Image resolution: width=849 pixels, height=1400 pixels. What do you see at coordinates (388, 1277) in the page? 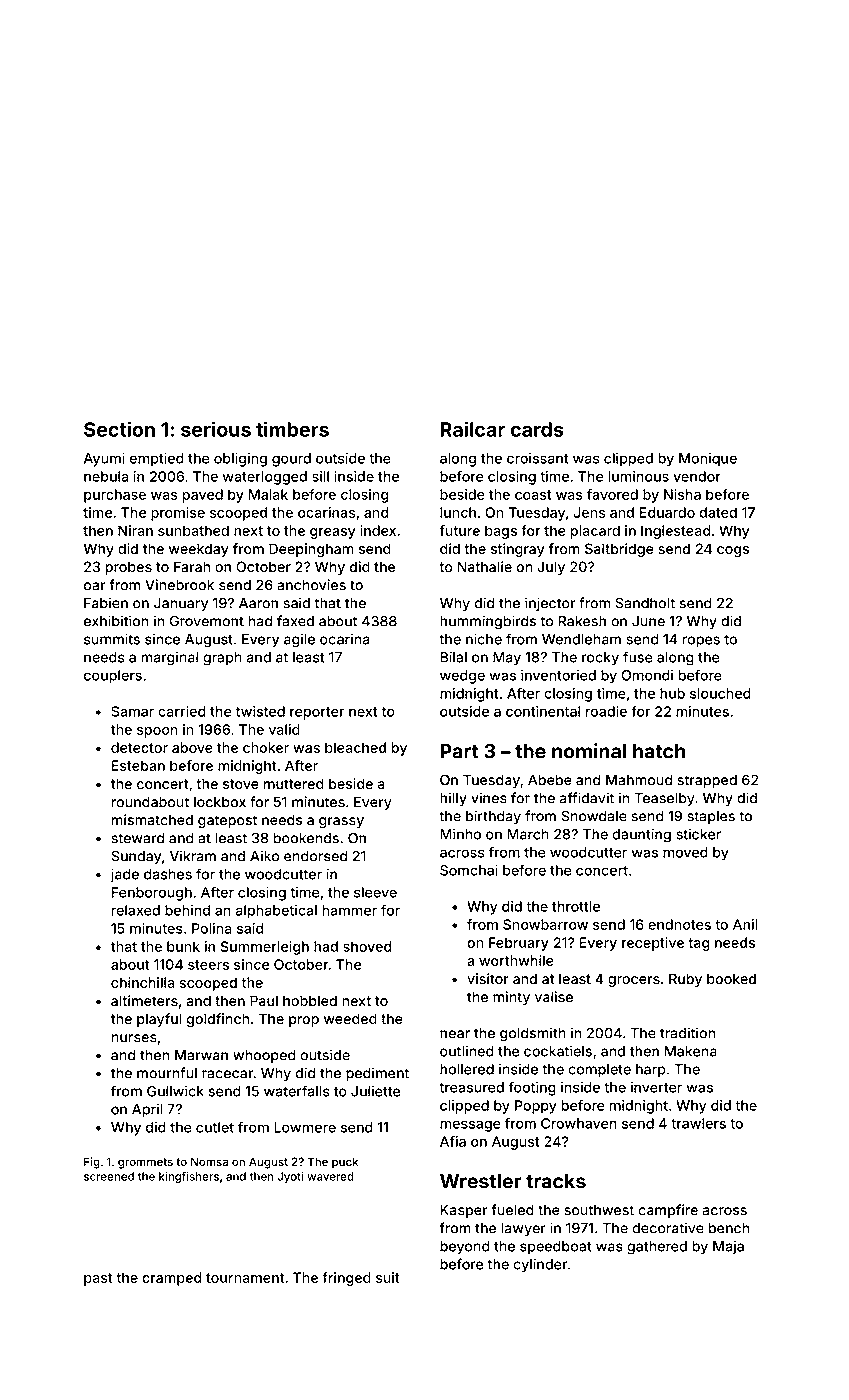
I see `suit` at bounding box center [388, 1277].
